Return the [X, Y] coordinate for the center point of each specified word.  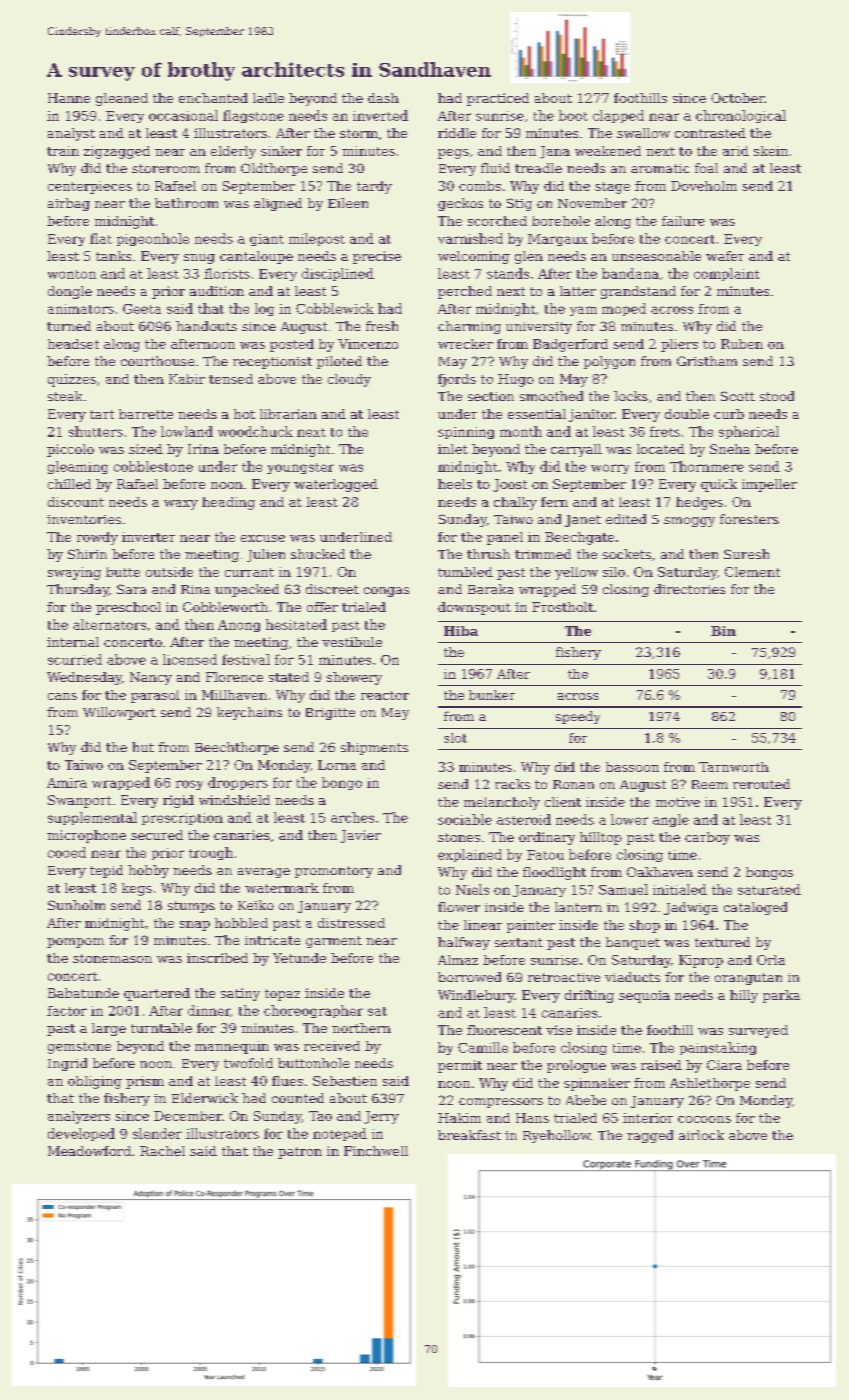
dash [383, 98]
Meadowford [89, 1151]
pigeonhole [153, 239]
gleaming [78, 467]
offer [322, 607]
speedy [578, 717]
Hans [532, 1118]
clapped [618, 116]
